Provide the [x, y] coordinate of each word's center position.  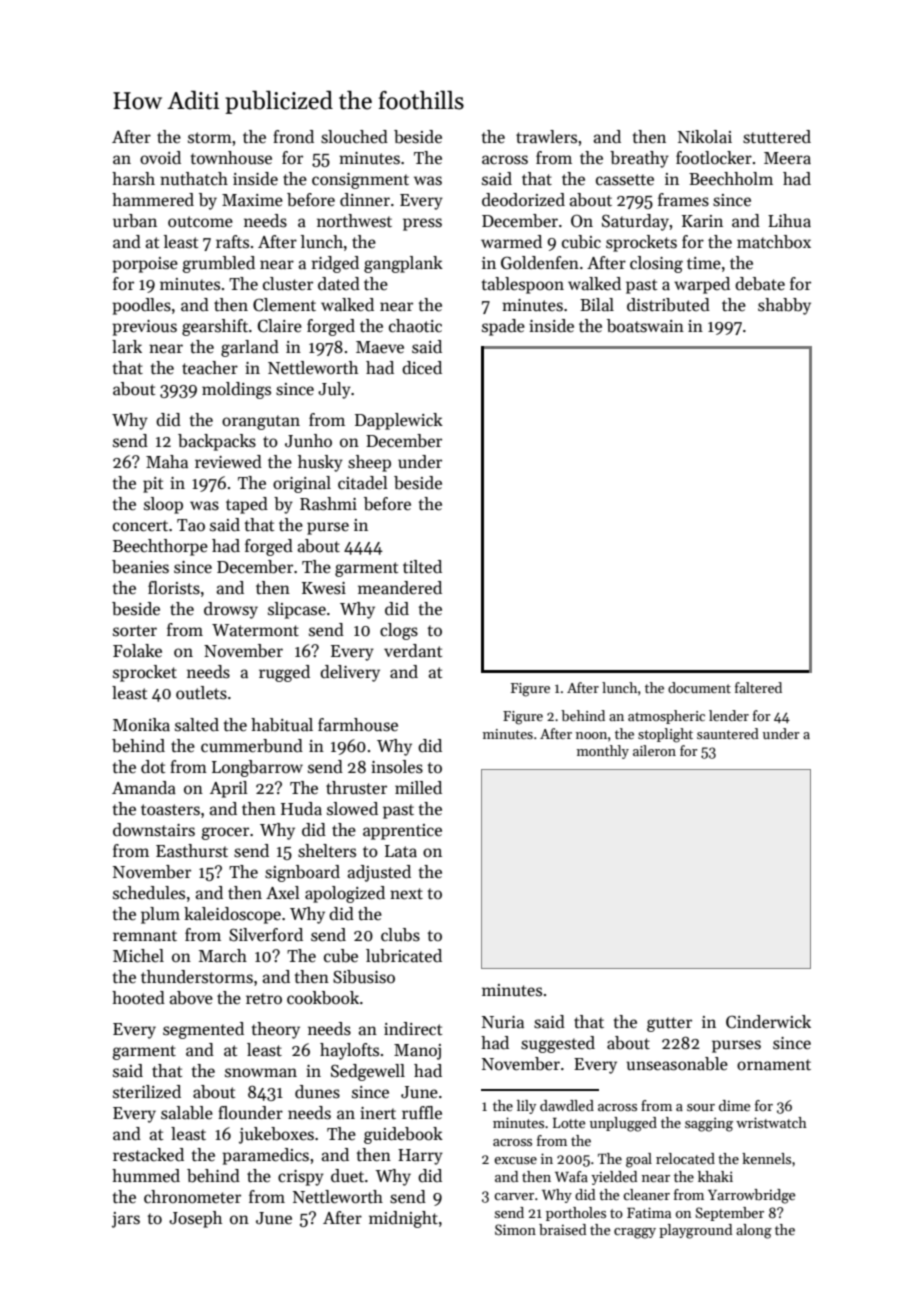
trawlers [546, 137]
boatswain [645, 326]
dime [734, 1105]
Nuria [503, 1022]
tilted [422, 567]
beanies [140, 567]
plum [160, 915]
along [754, 1231]
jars [126, 1220]
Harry [420, 1157]
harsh [133, 179]
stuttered [777, 137]
